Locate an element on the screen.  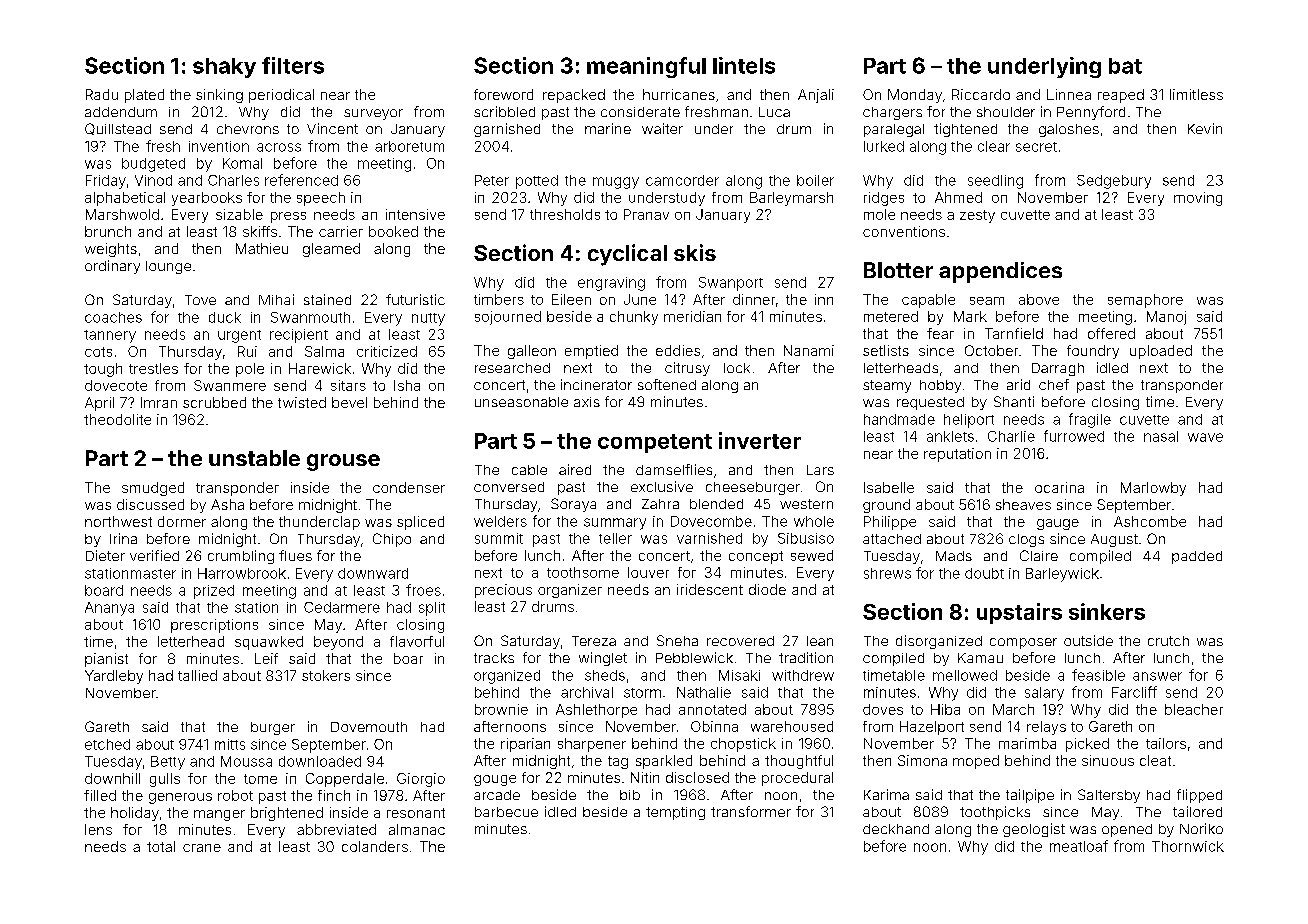
padded is located at coordinates (1197, 557).
